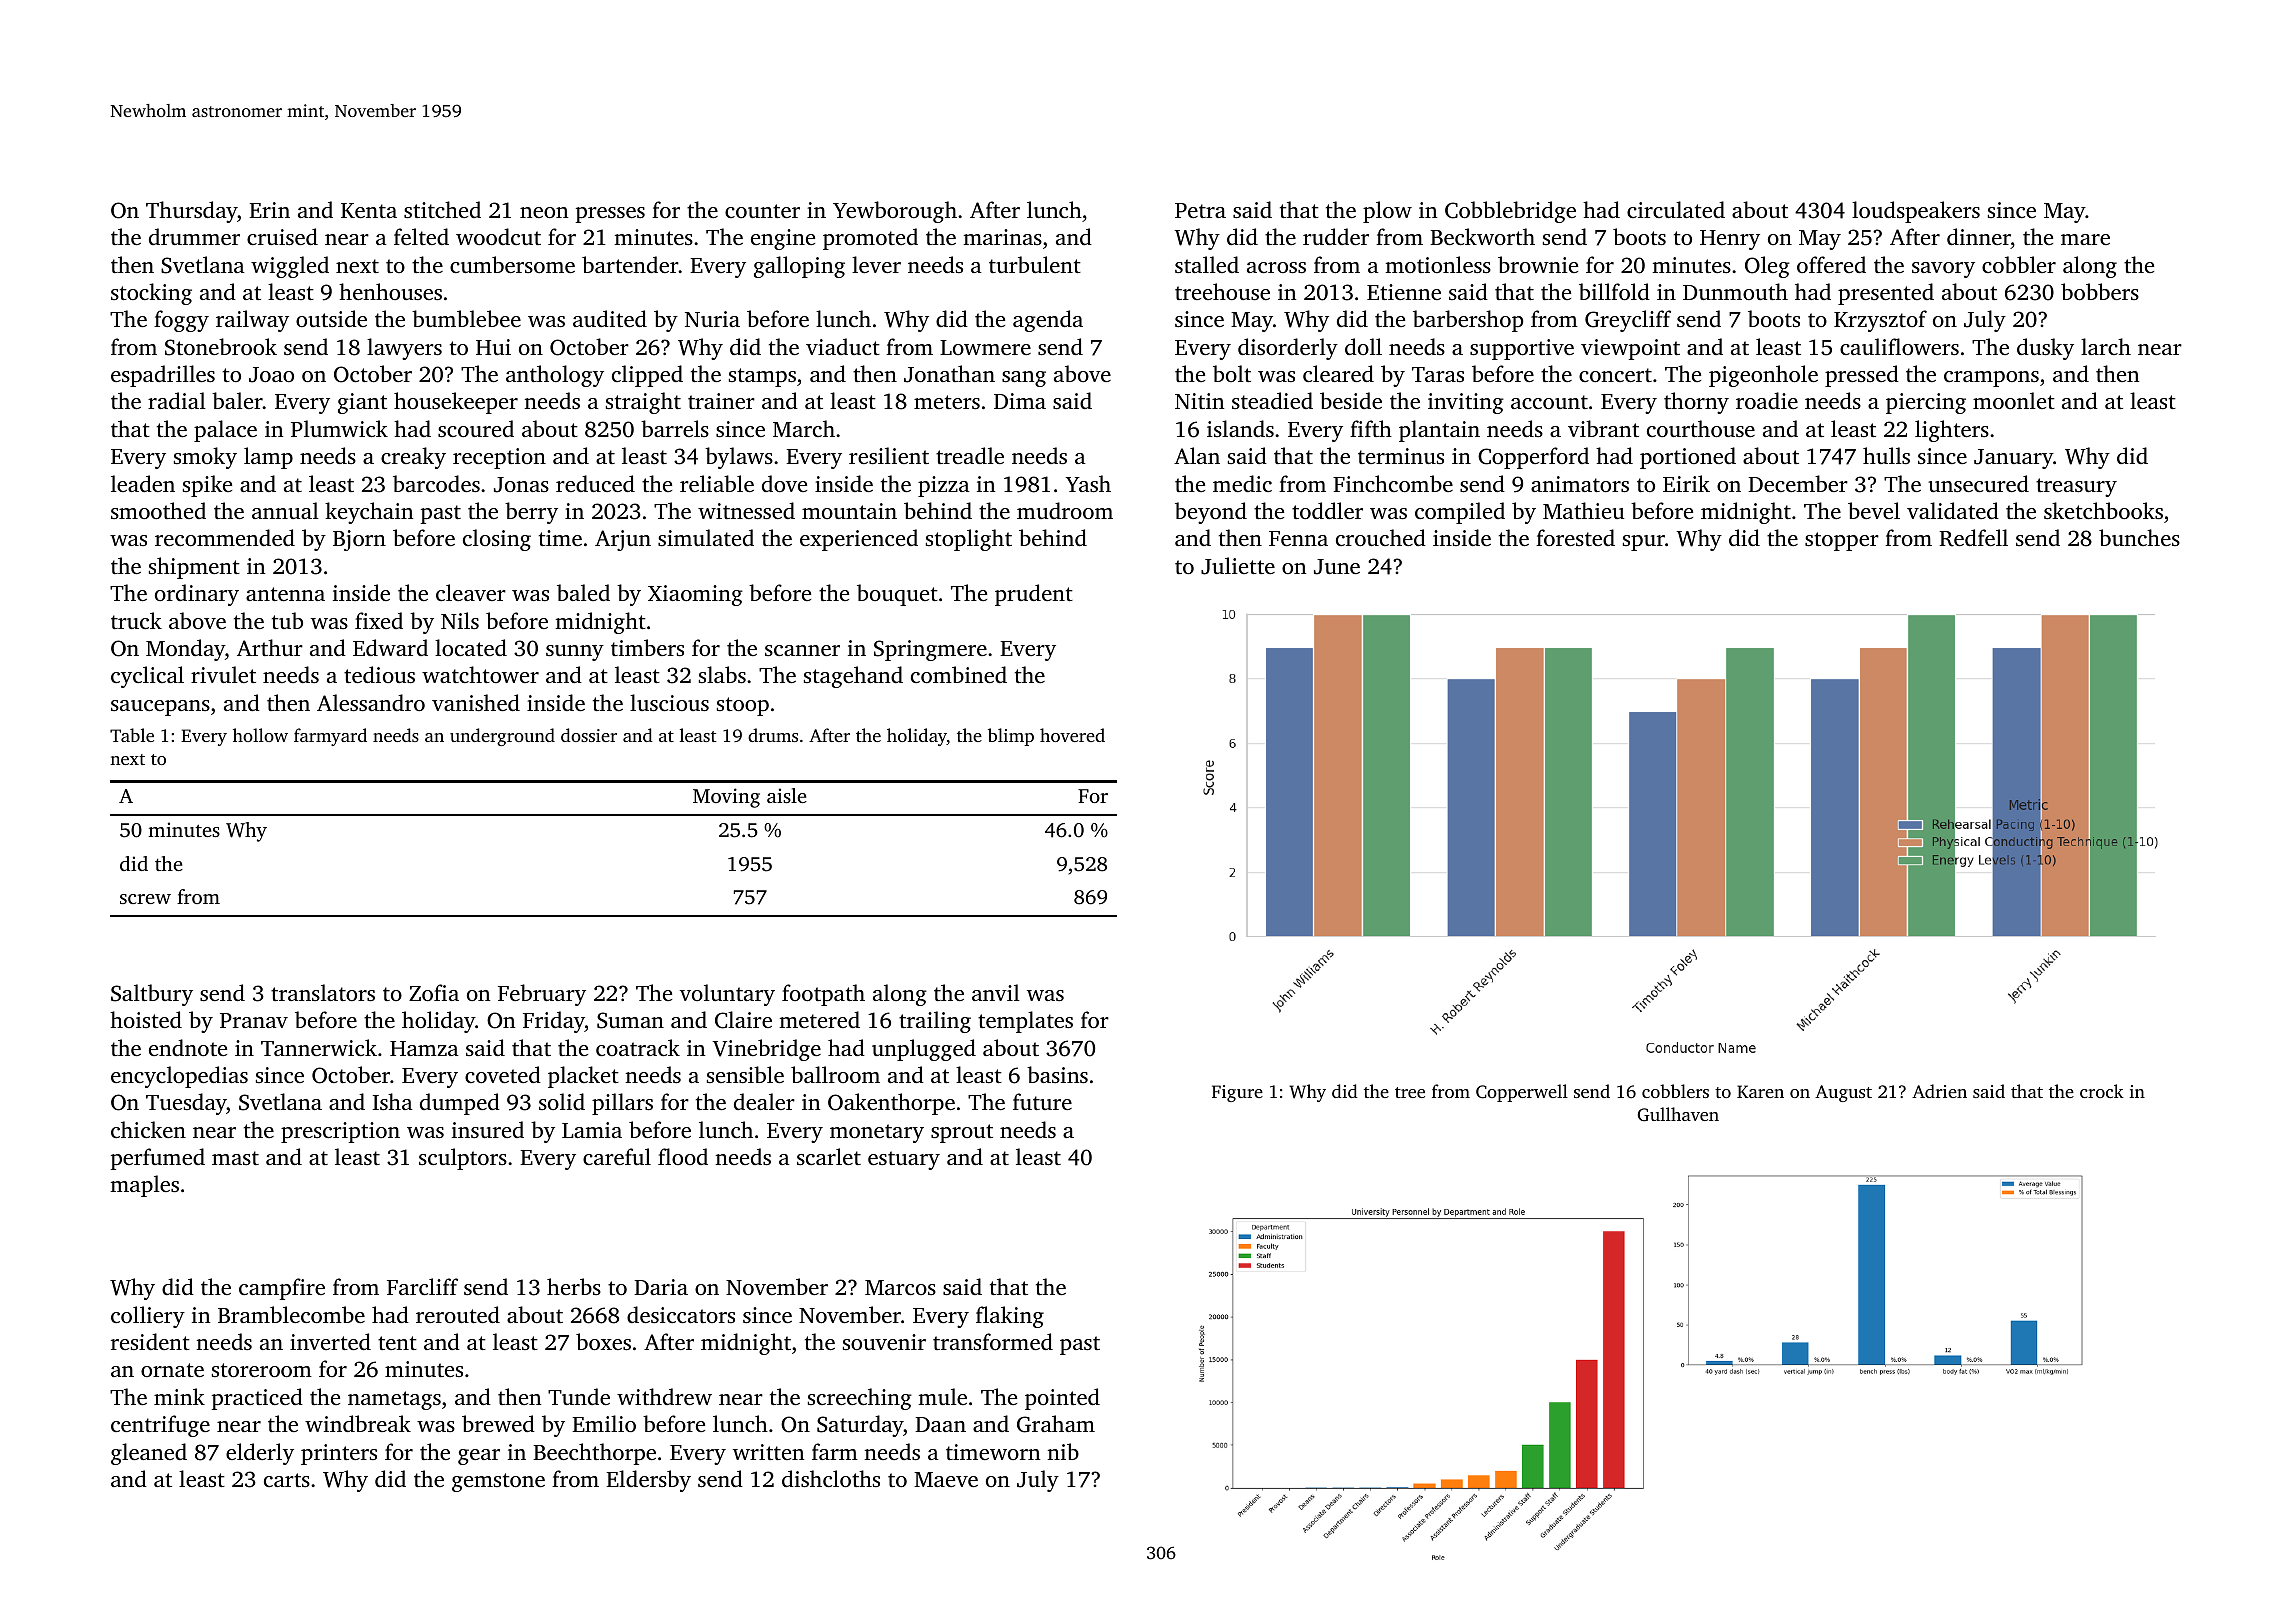  I want to click on Gullhaven, so click(1678, 1114).
